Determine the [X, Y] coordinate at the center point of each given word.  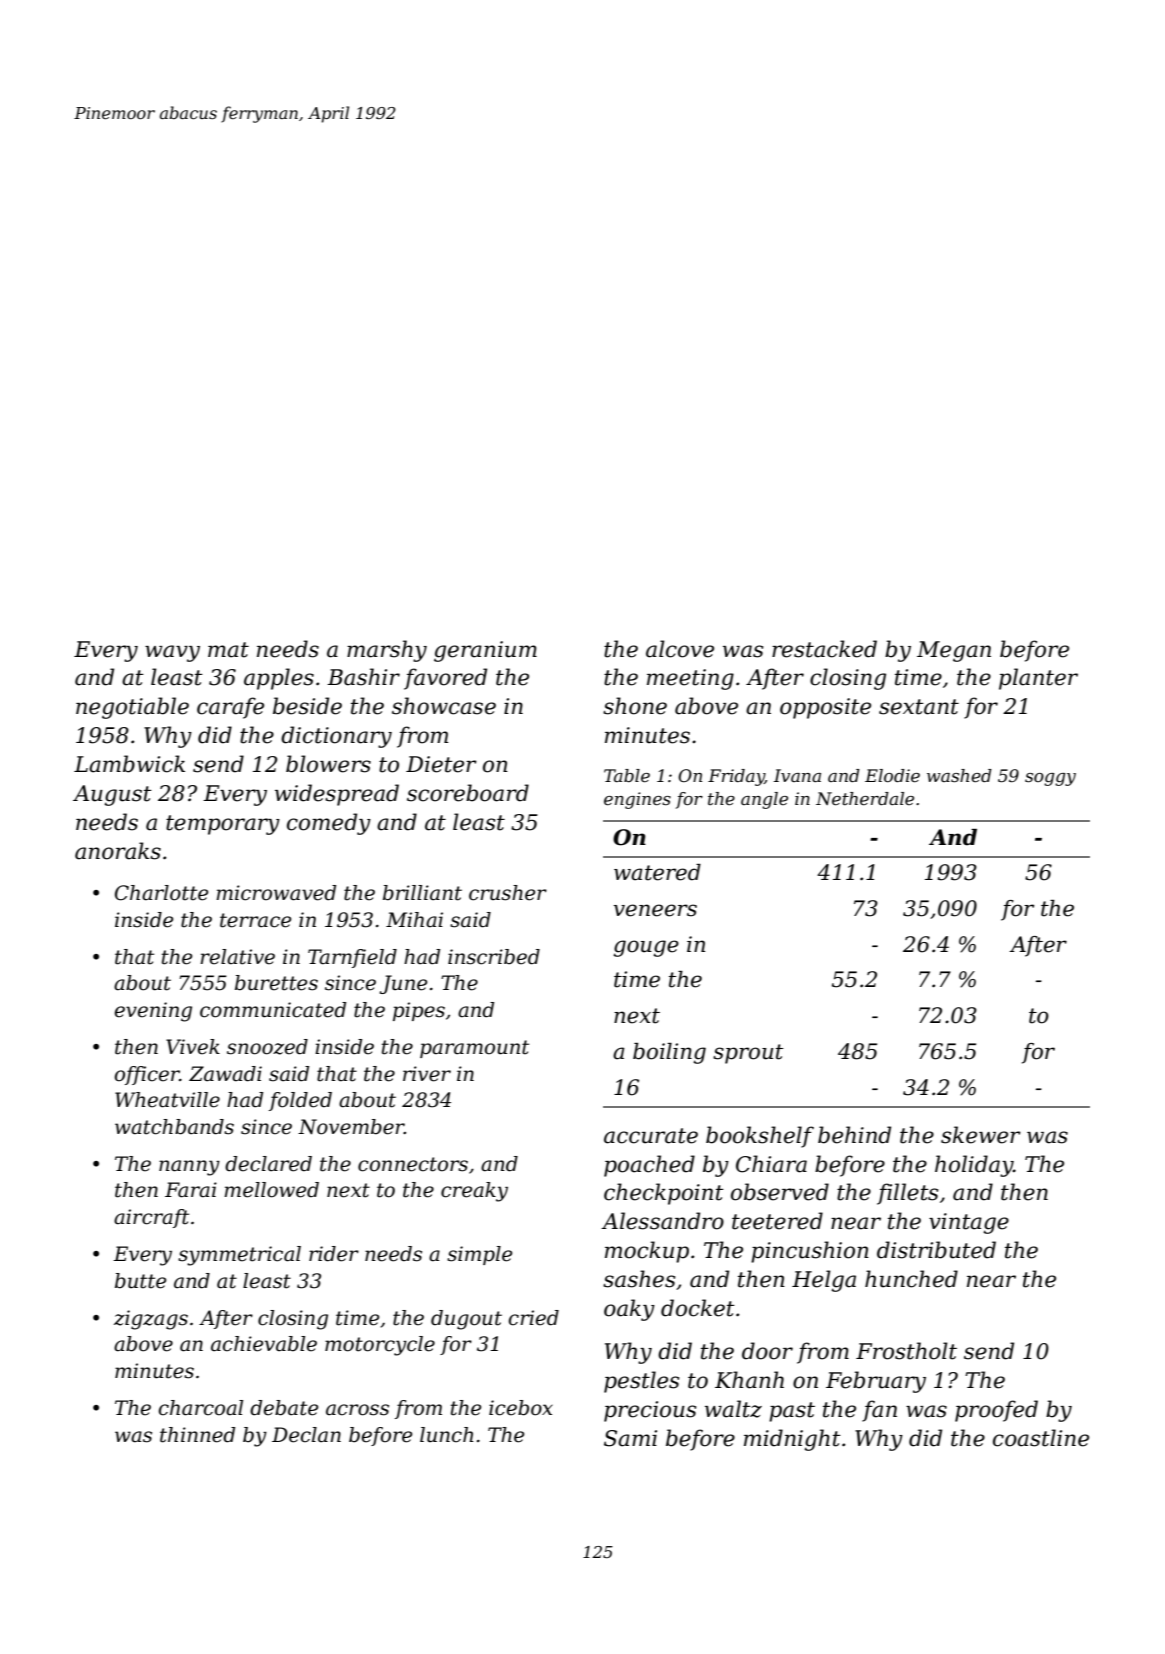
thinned [197, 1435]
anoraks [118, 851]
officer [147, 1075]
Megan [954, 651]
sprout [748, 1054]
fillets [907, 1194]
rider [334, 1254]
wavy [172, 653]
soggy [1050, 779]
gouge [646, 948]
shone [635, 706]
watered [657, 872]
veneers [655, 910]
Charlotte [161, 893]
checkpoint [664, 1194]
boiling [669, 1053]
